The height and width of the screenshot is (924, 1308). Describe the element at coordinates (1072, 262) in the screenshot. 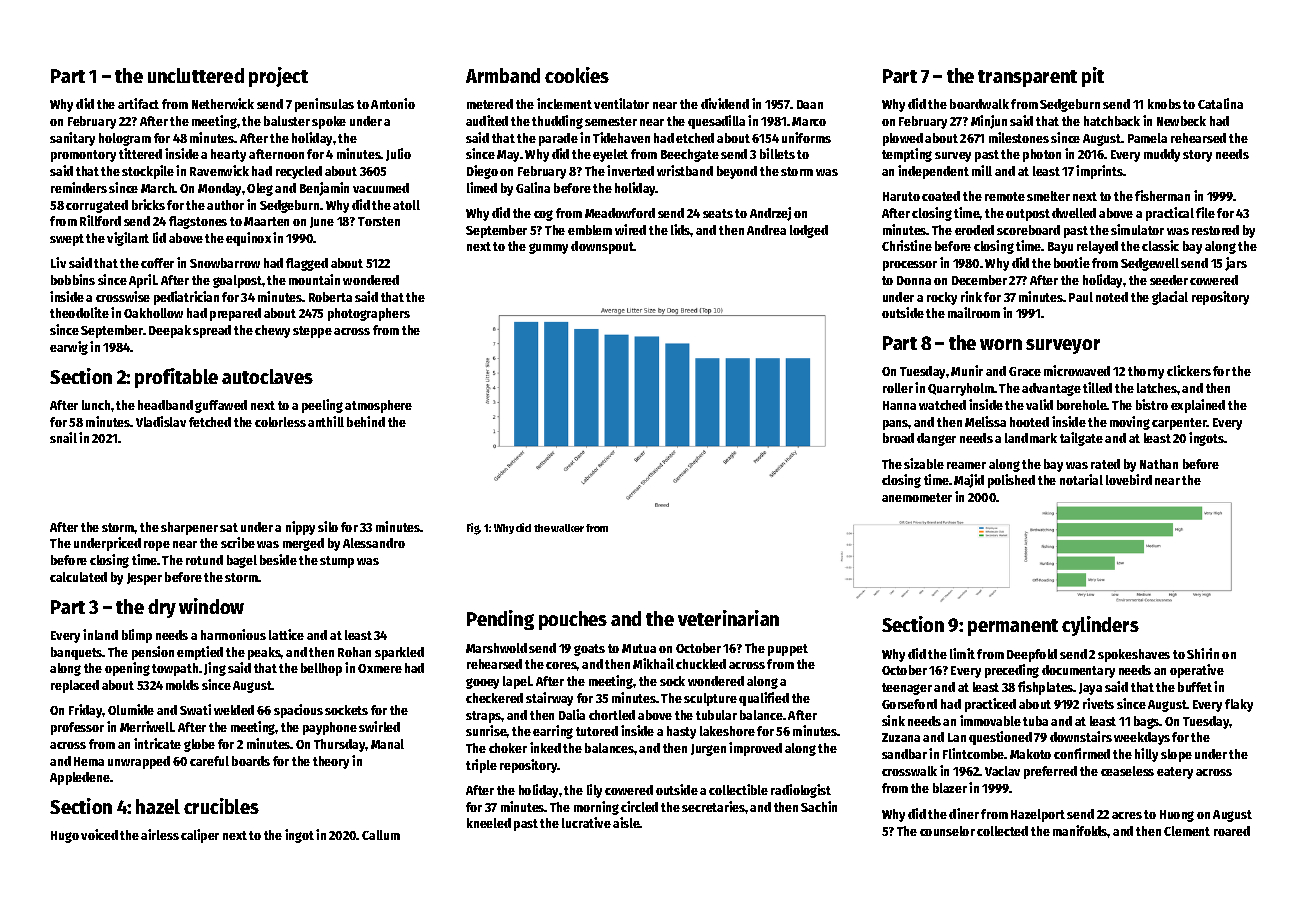

I see `bootie` at that location.
